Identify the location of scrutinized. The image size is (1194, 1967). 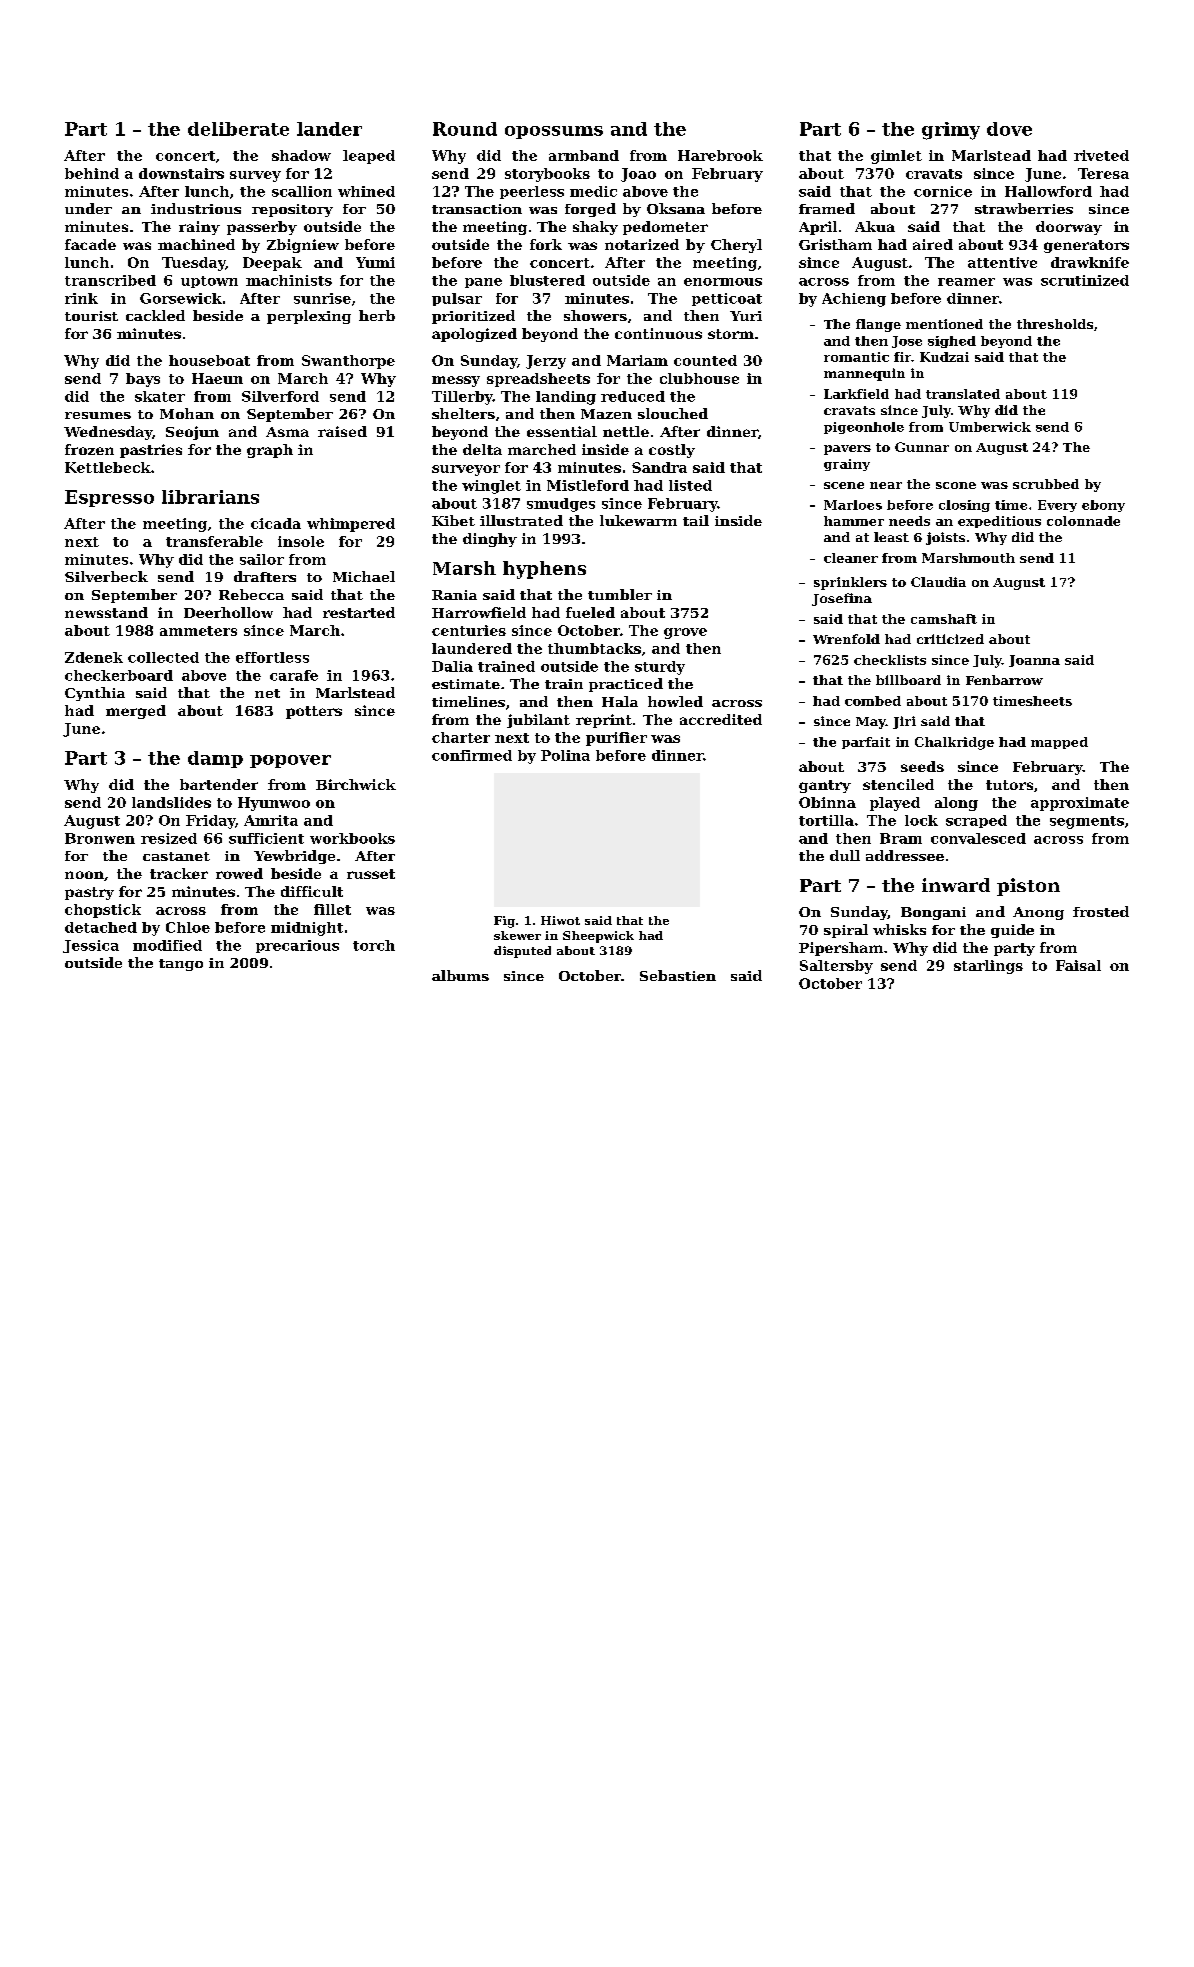
(1085, 280).
